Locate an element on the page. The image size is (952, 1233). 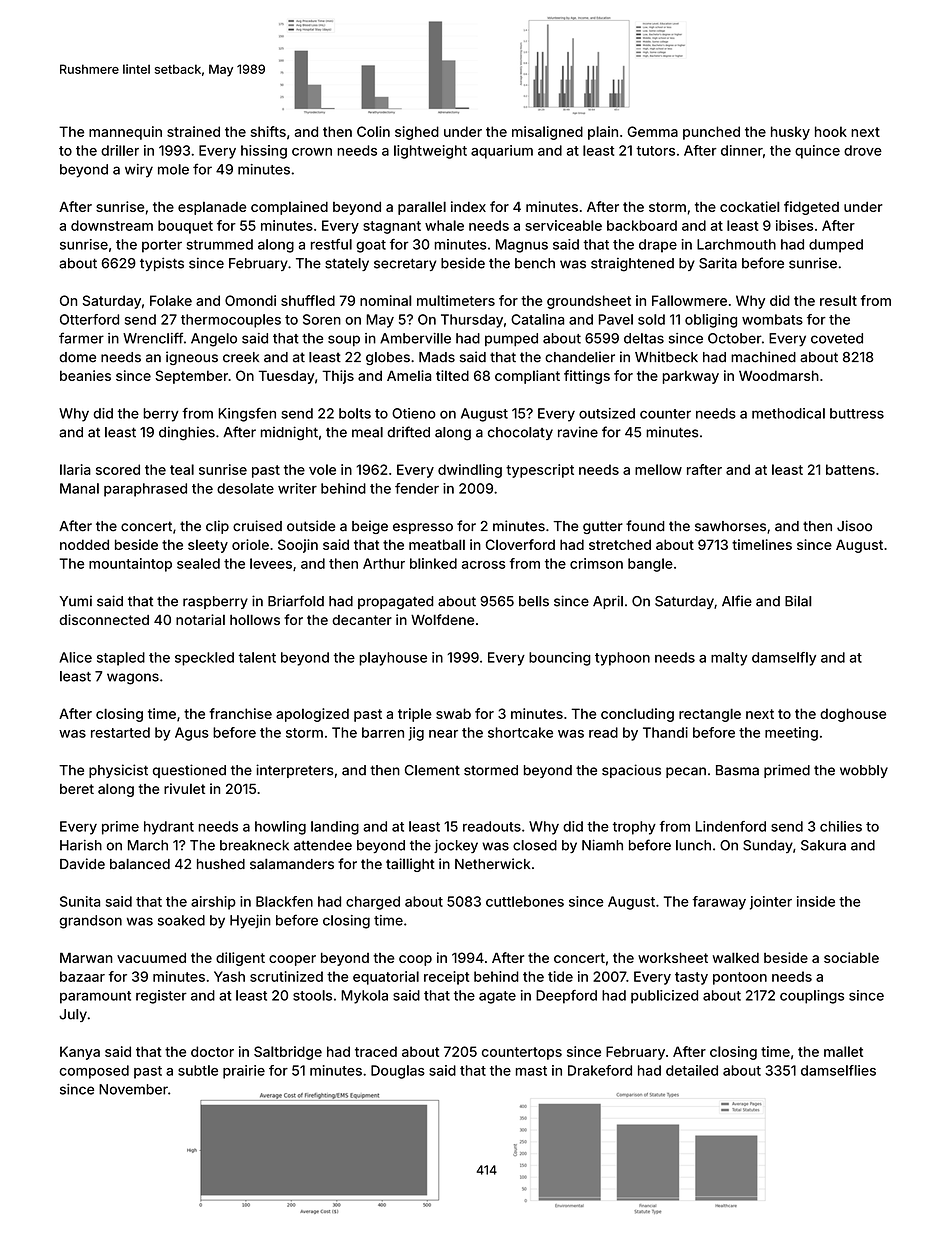
register is located at coordinates (161, 997).
